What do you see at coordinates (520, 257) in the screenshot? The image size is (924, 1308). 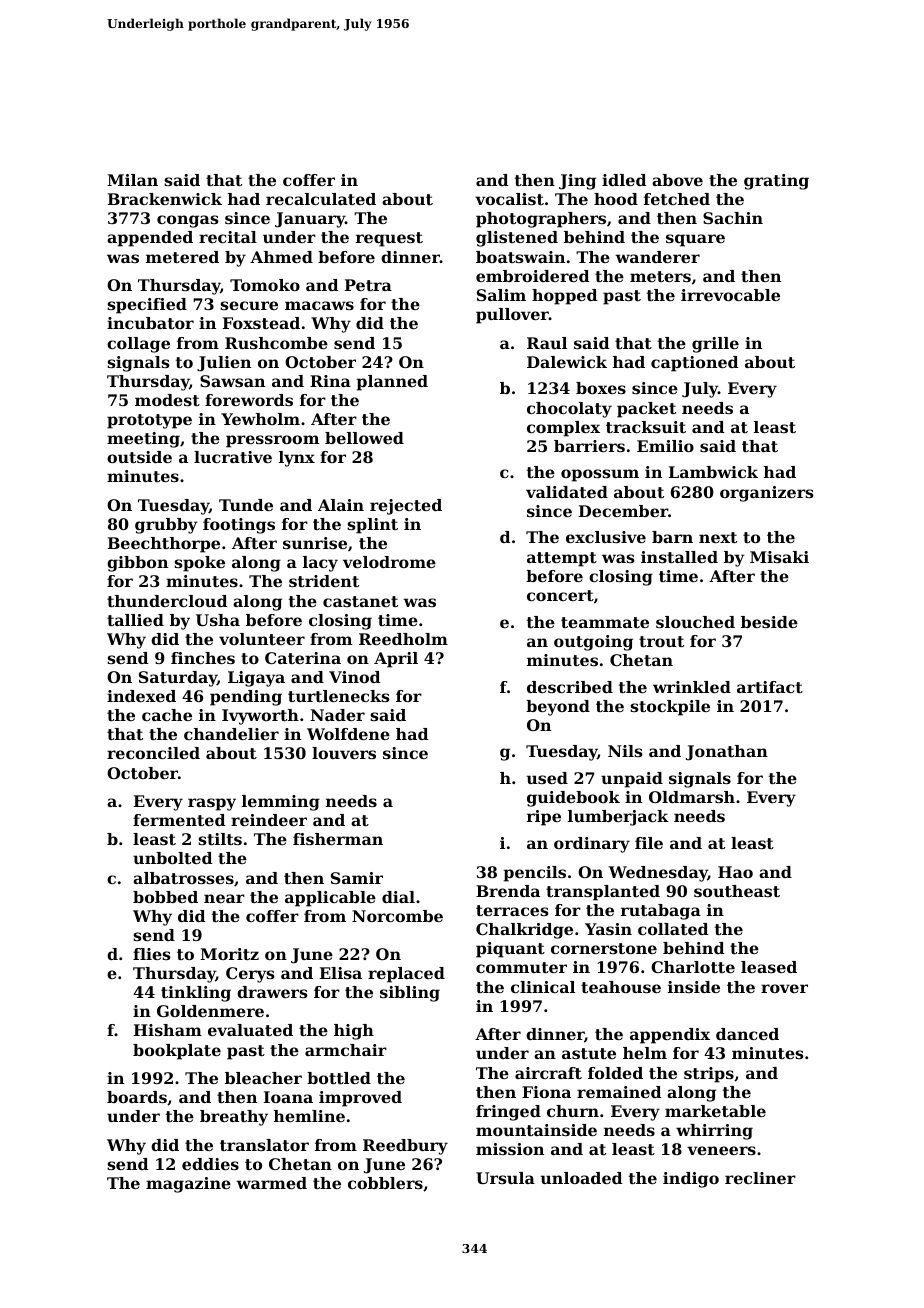 I see `boatswain` at bounding box center [520, 257].
